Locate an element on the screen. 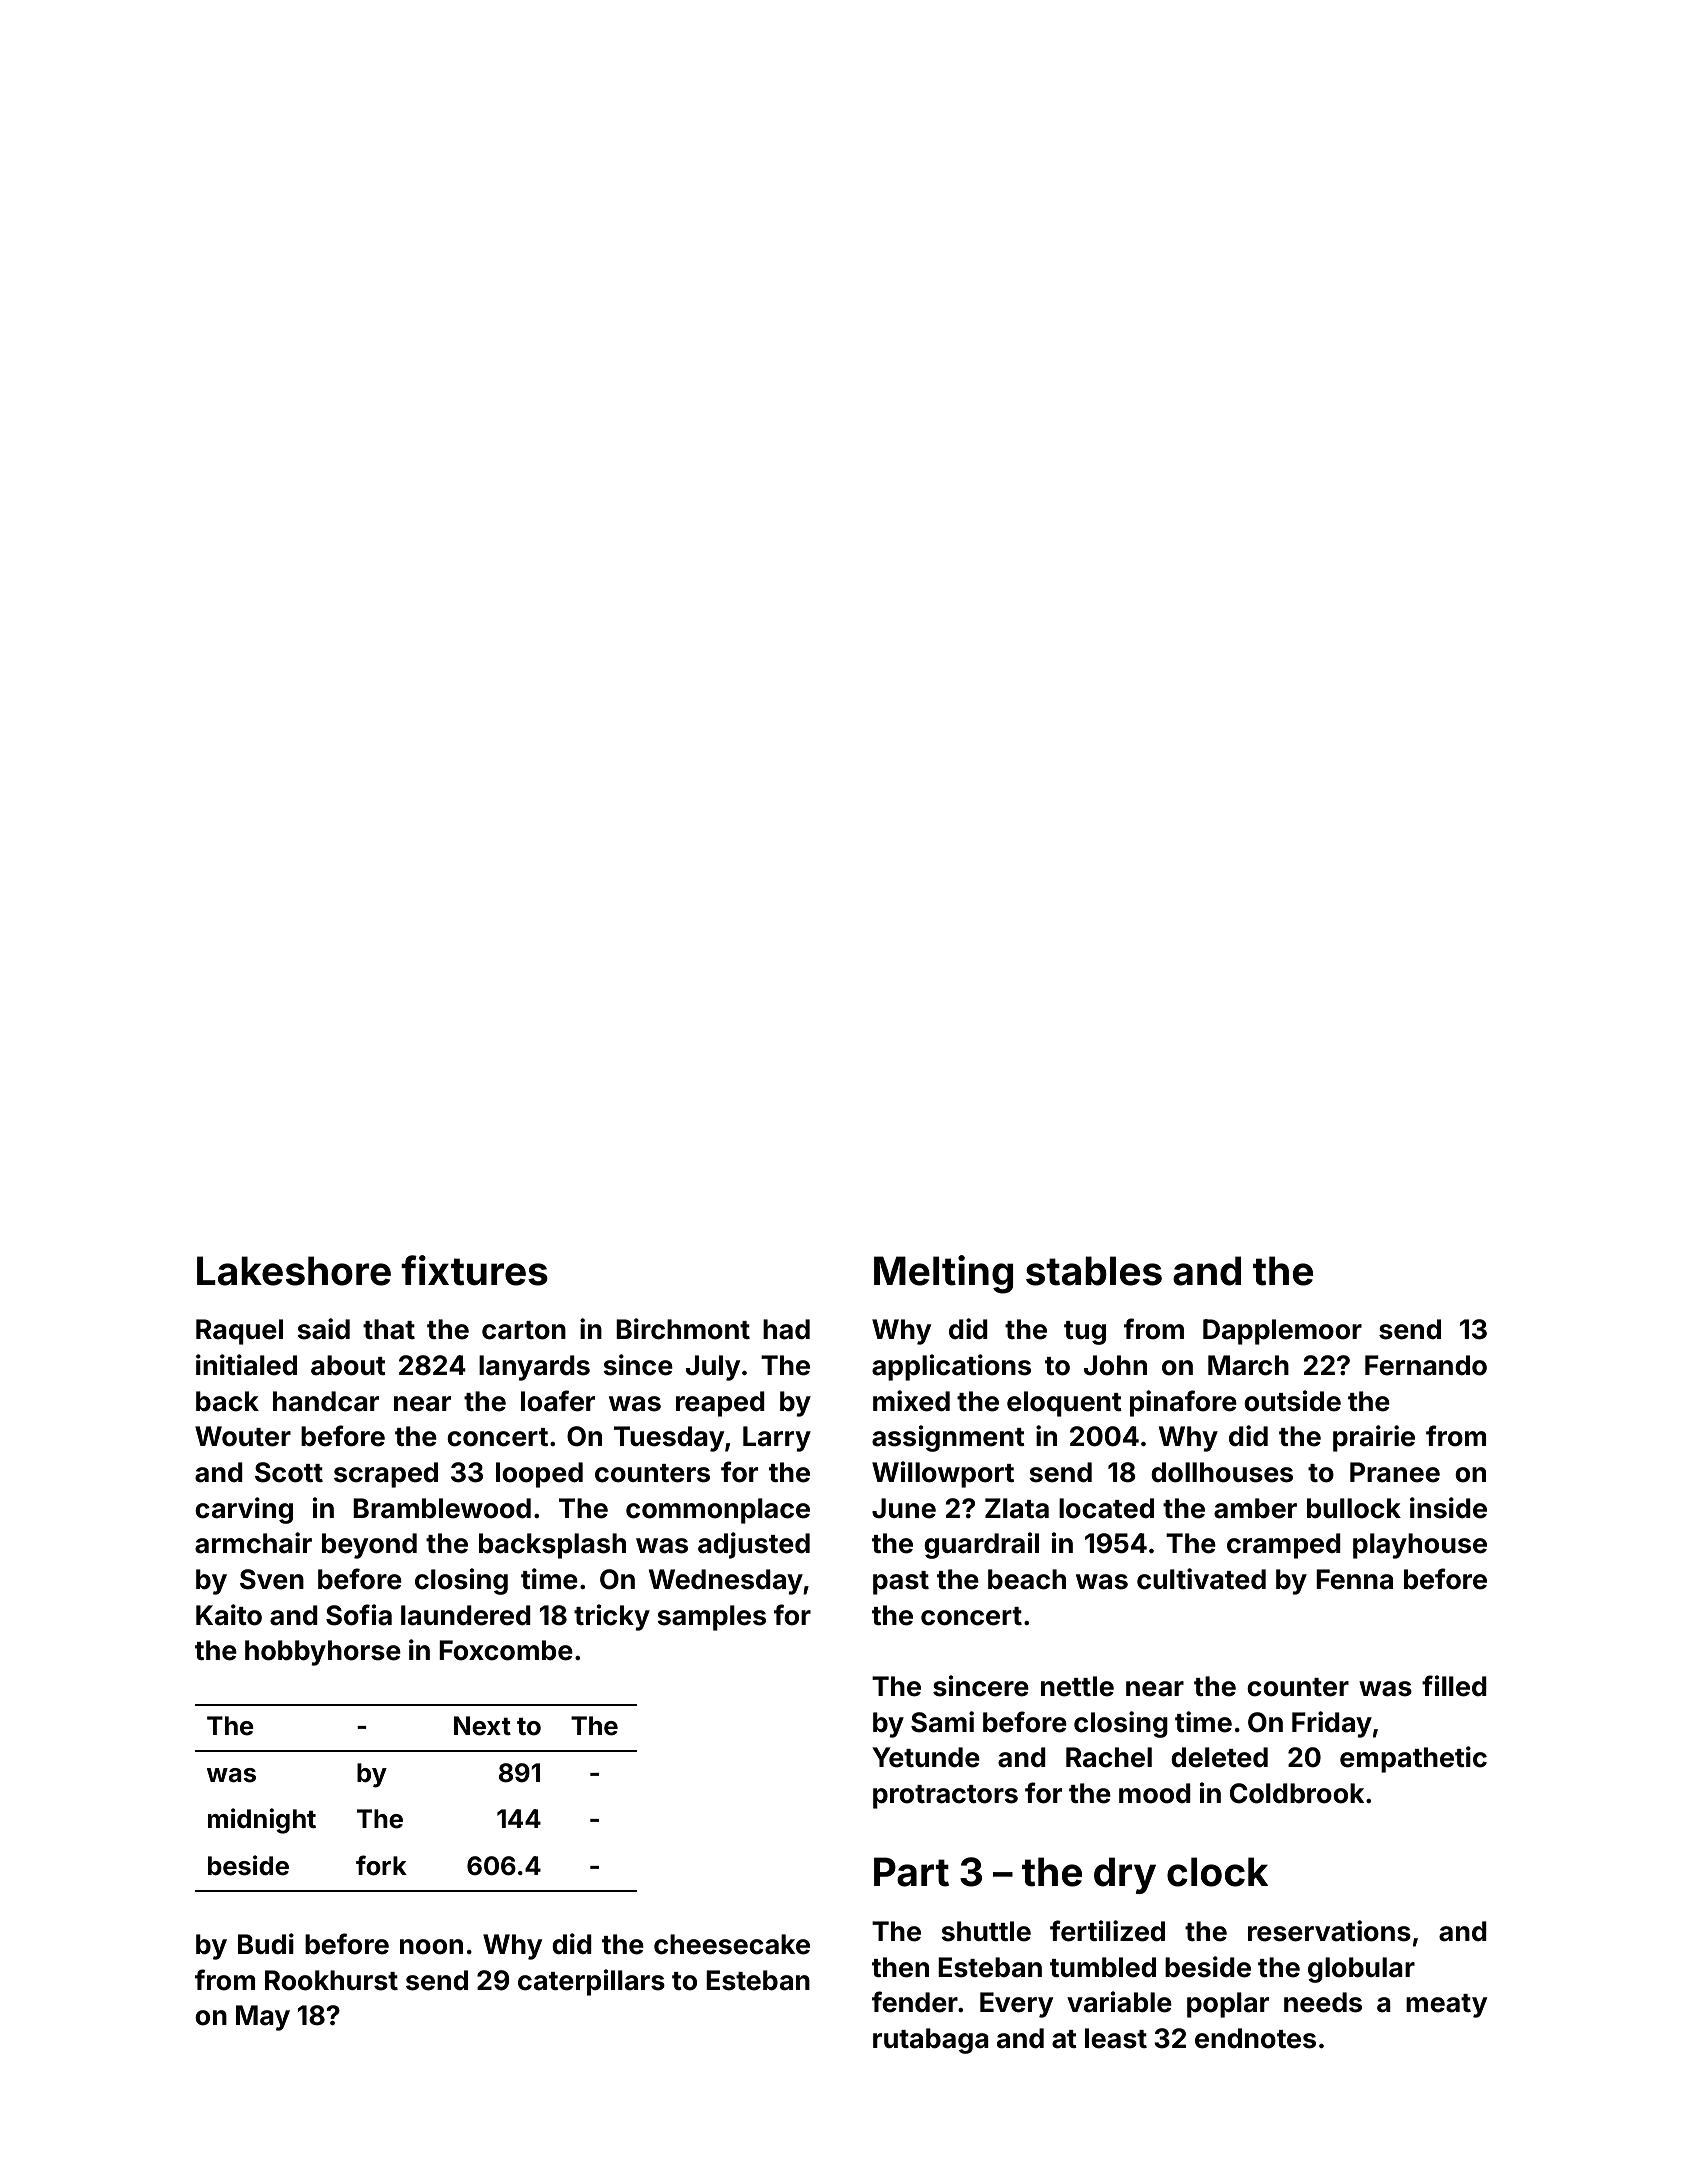 The width and height of the screenshot is (1683, 2178). June is located at coordinates (904, 1508).
